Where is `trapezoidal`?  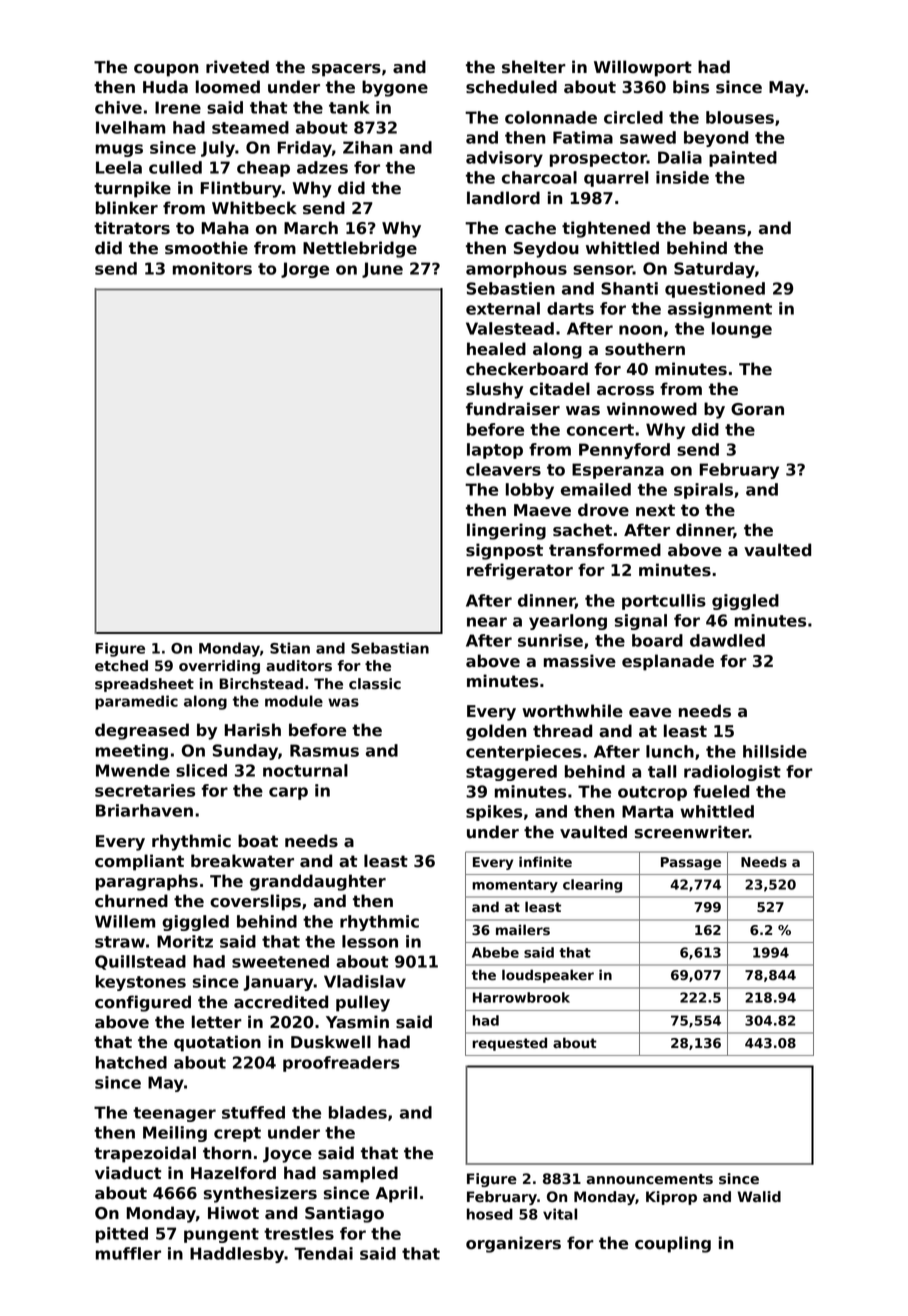
trapezoidal is located at coordinates (145, 1154).
